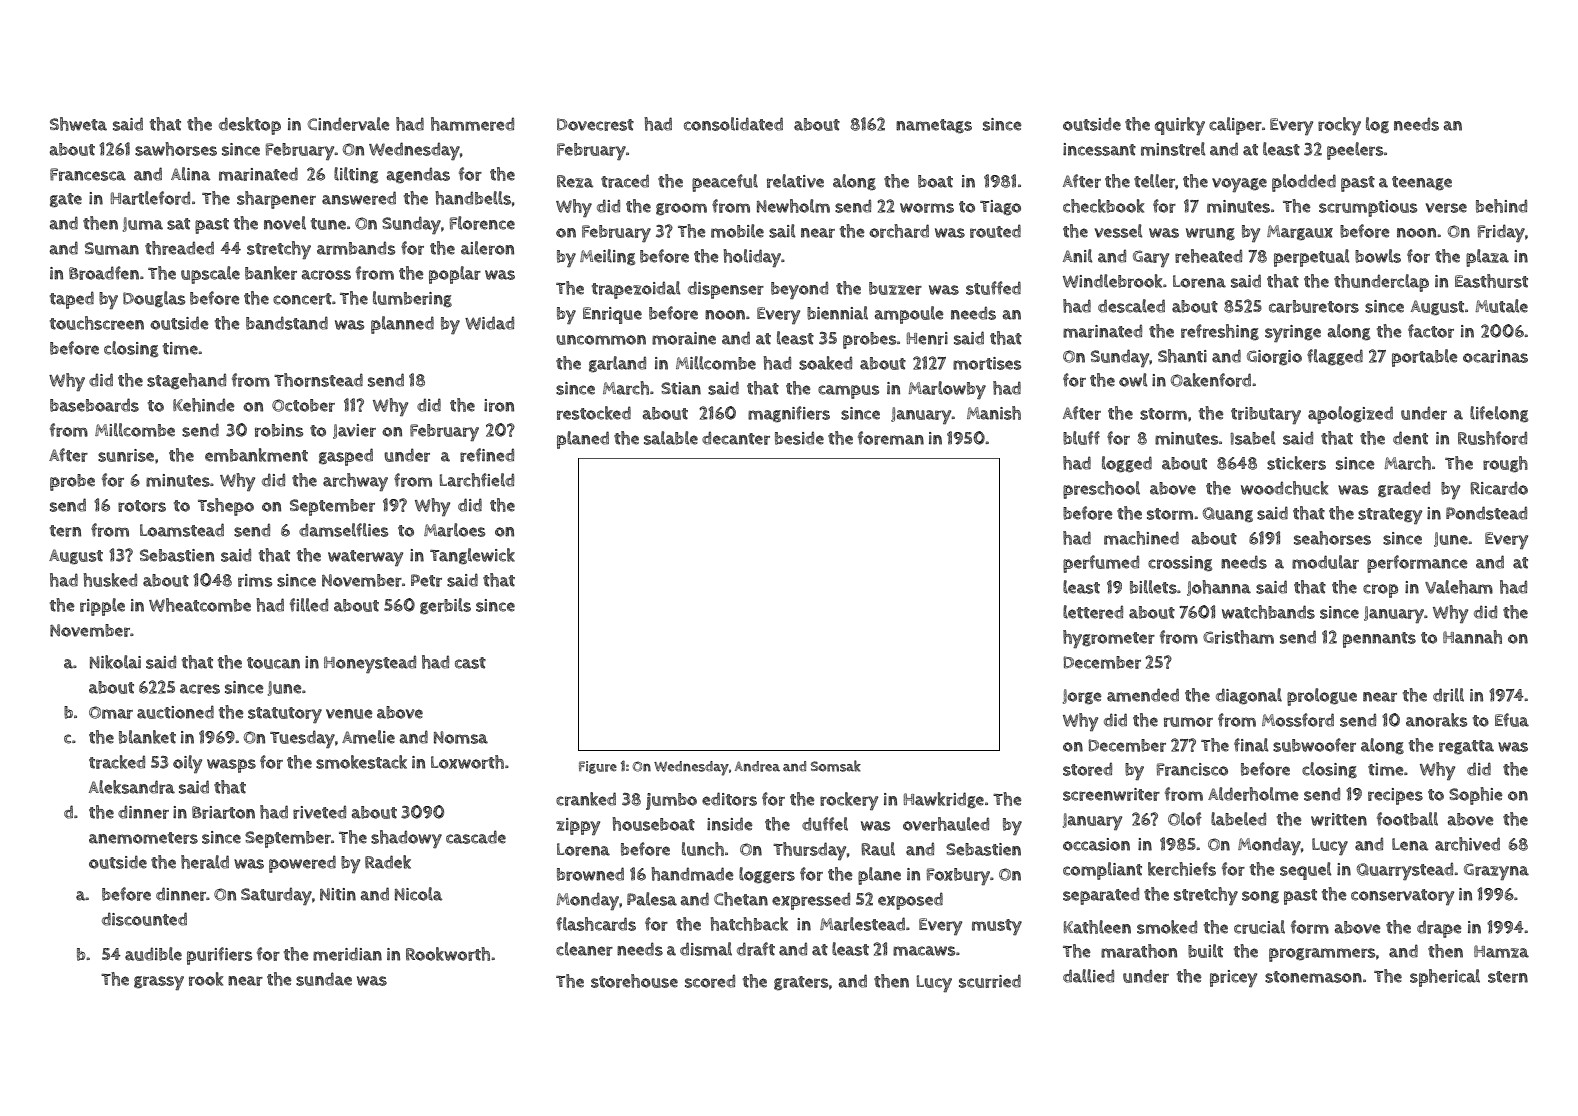 Image resolution: width=1578 pixels, height=1116 pixels. Describe the element at coordinates (584, 949) in the screenshot. I see `cleaner` at that location.
